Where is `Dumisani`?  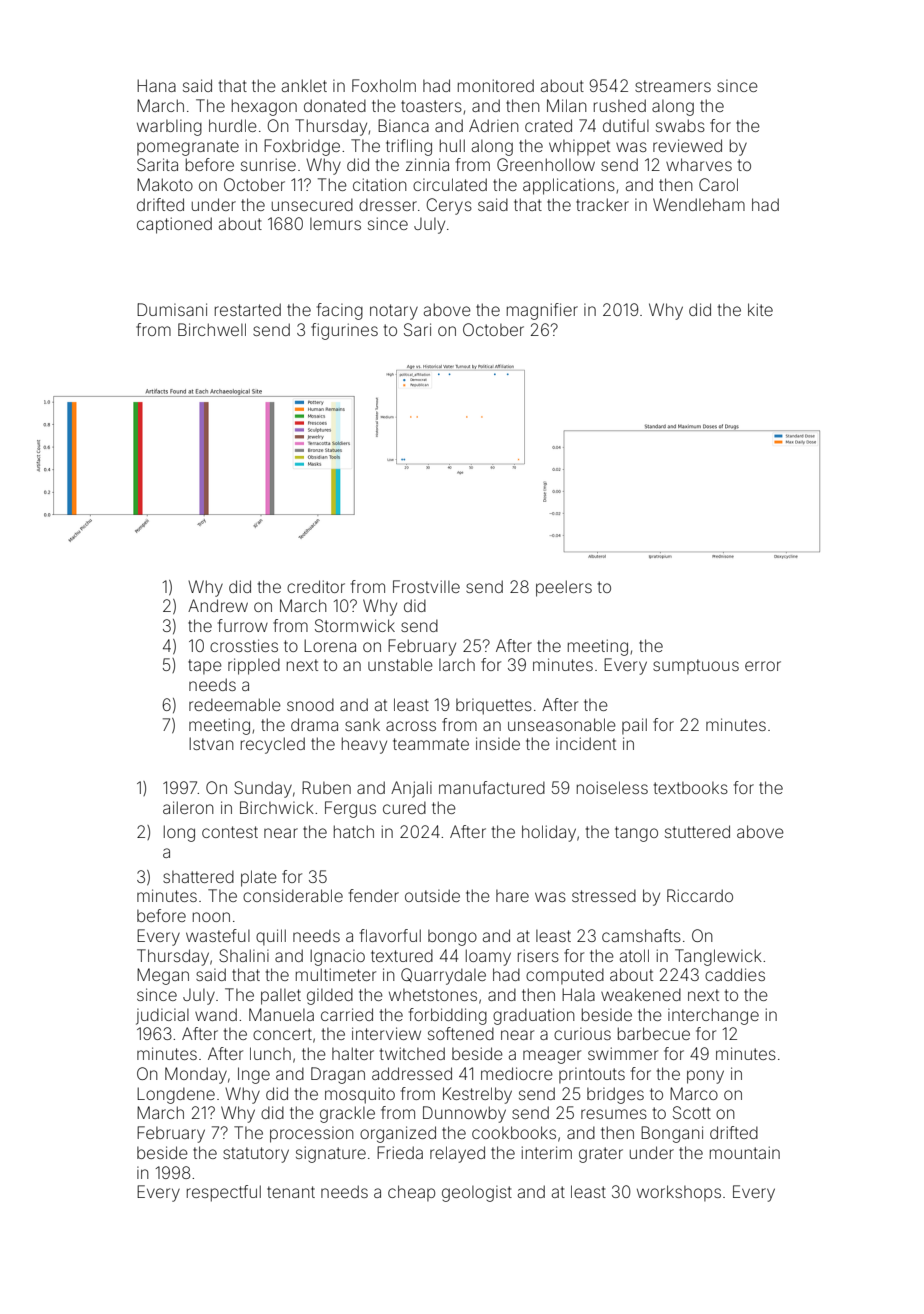
Dumisani is located at coordinates (172, 309).
